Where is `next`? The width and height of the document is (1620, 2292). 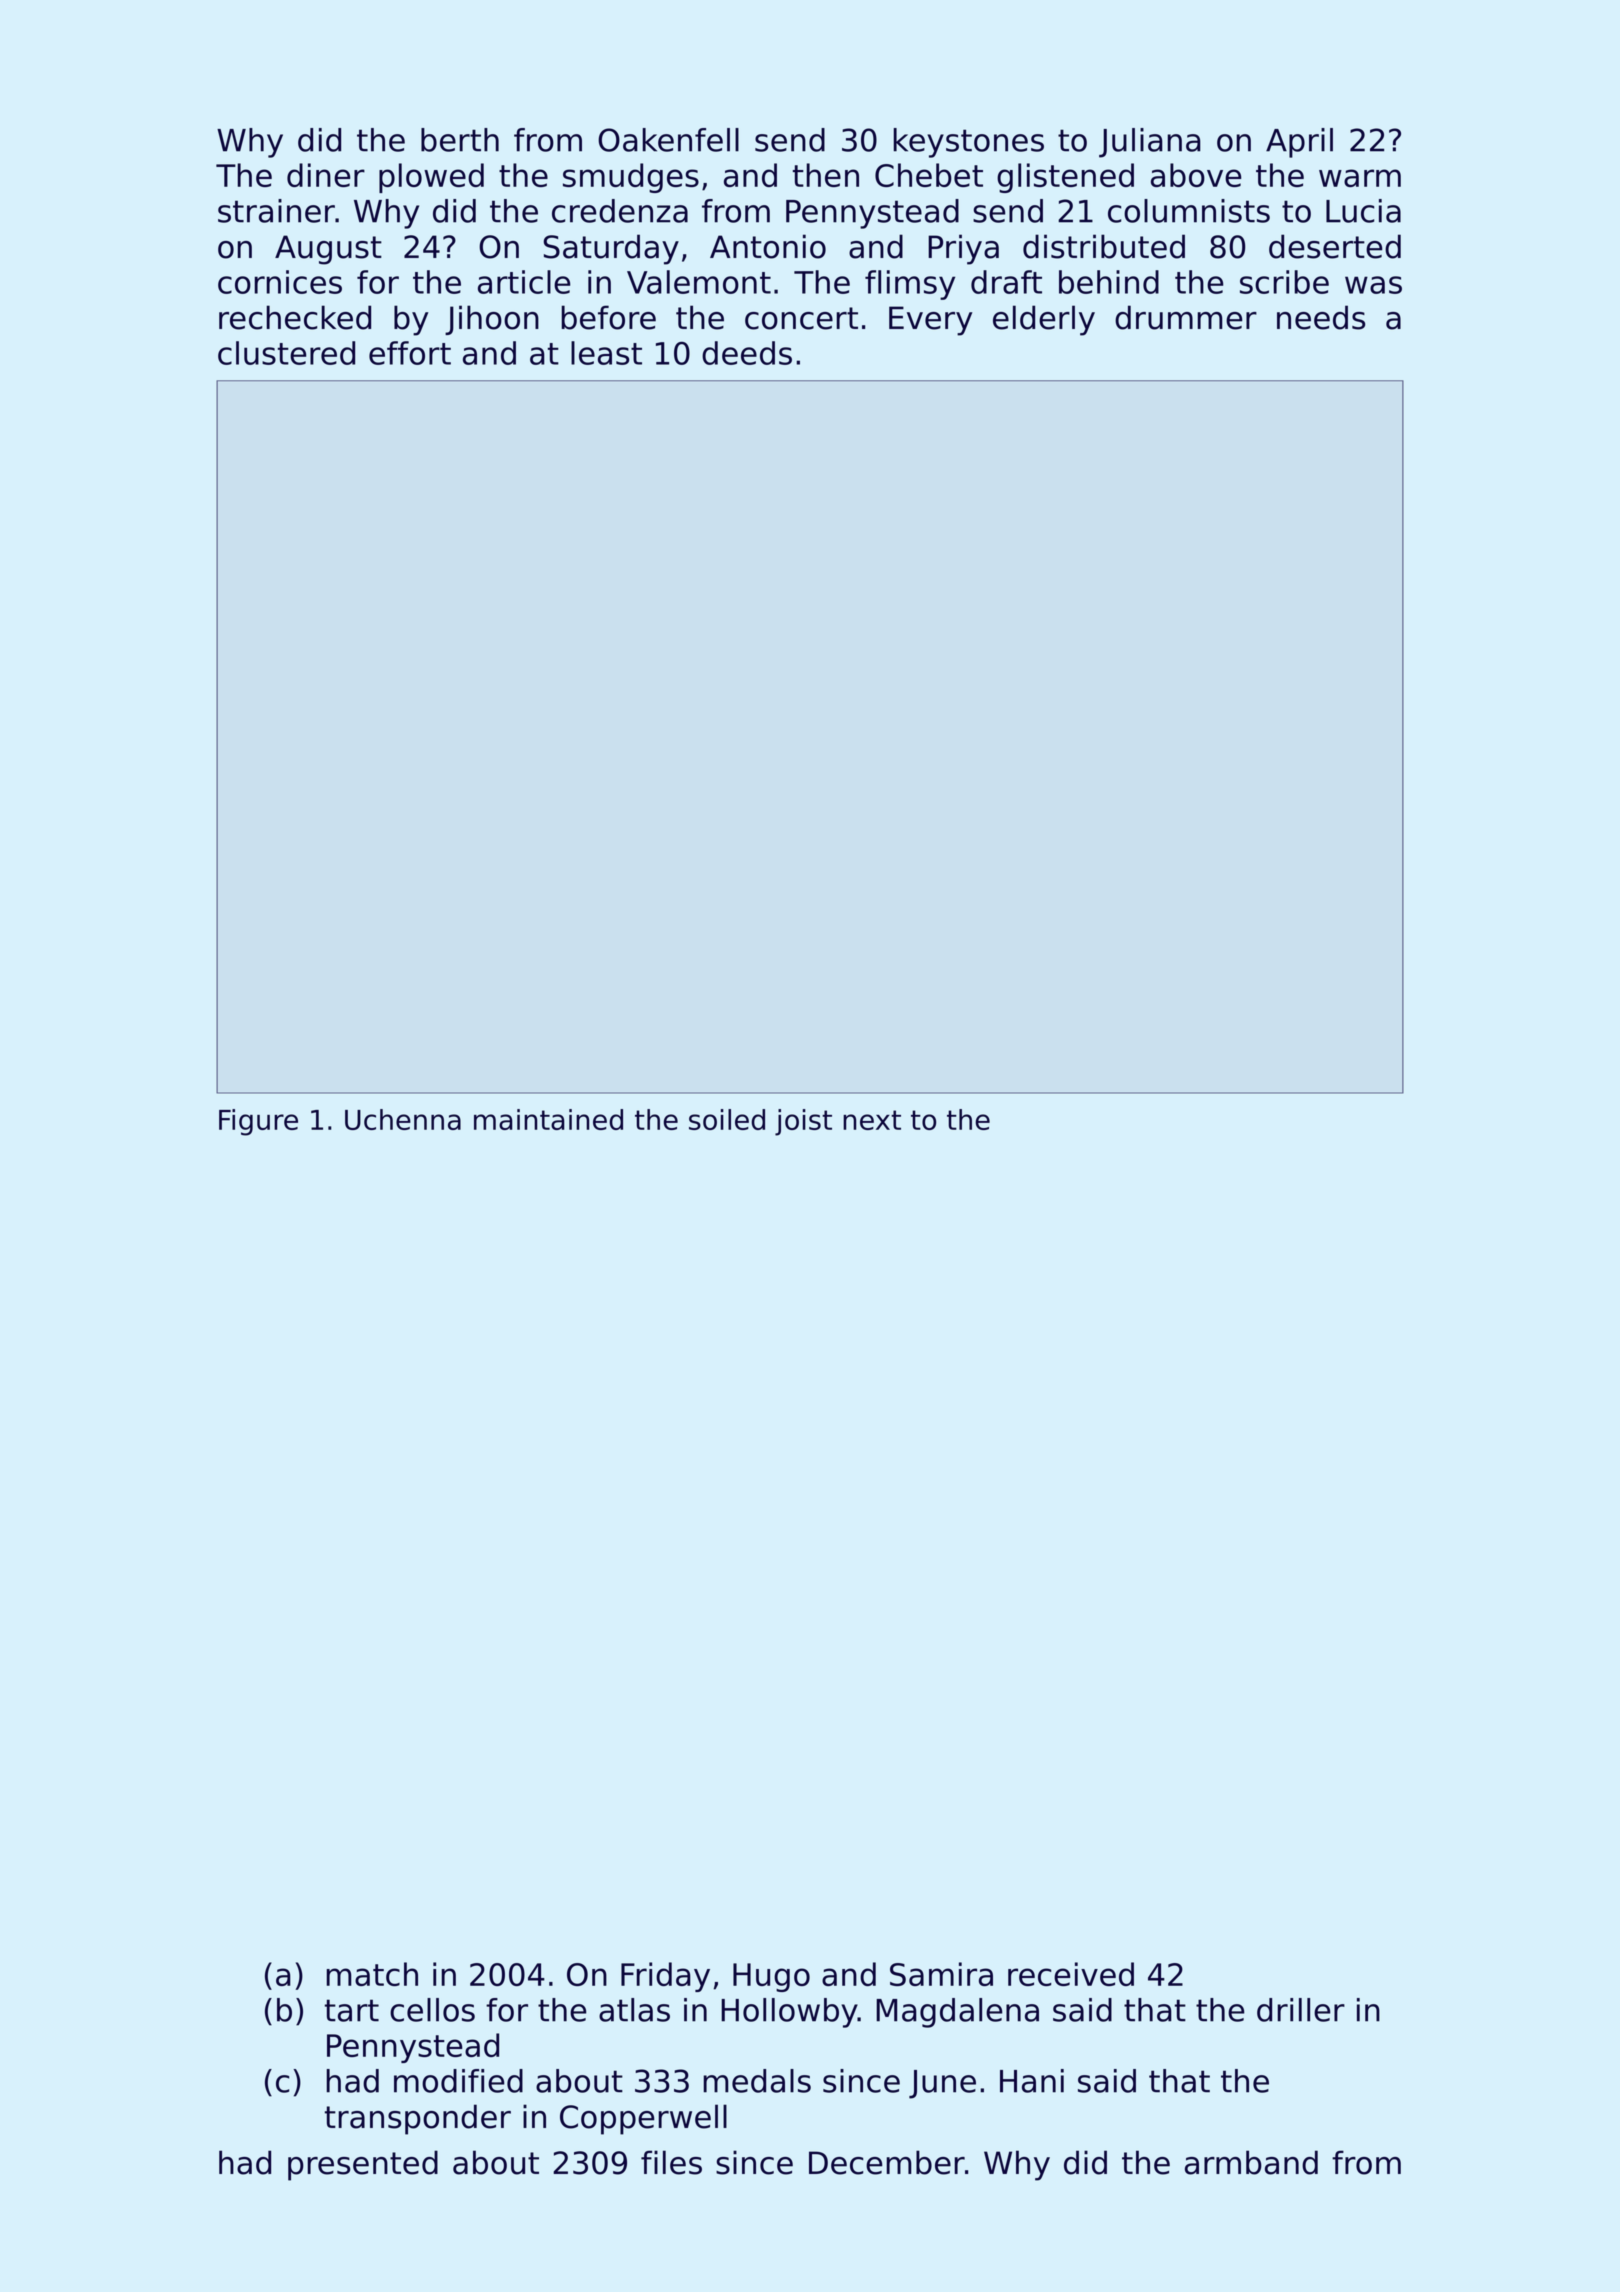
next is located at coordinates (872, 1120).
